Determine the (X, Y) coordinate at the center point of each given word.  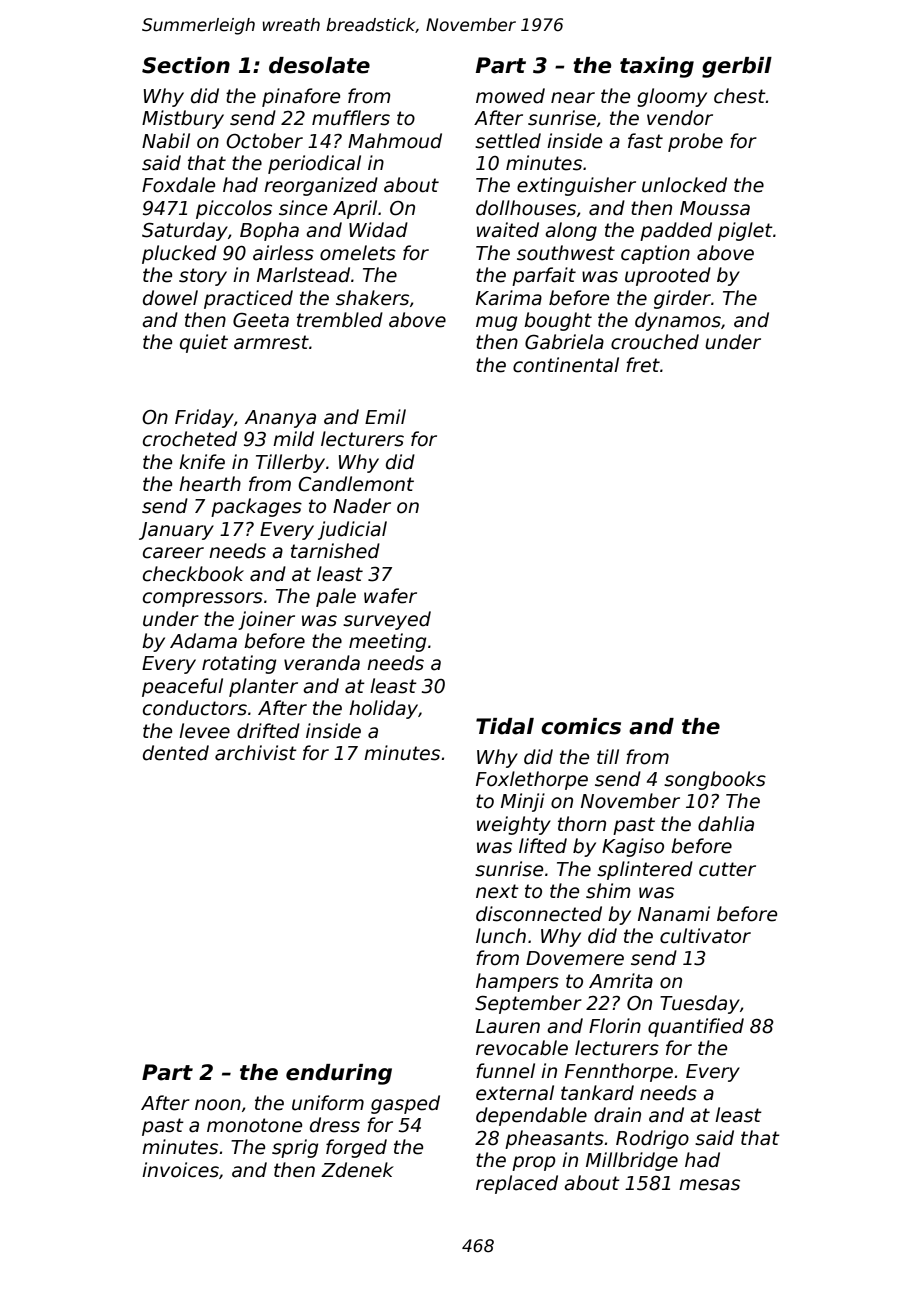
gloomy (672, 97)
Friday (204, 418)
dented (176, 753)
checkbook (193, 574)
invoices (180, 1170)
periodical (314, 164)
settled (508, 141)
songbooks (715, 780)
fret (643, 365)
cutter (727, 869)
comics (581, 726)
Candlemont (356, 484)
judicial (352, 530)
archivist (256, 753)
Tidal (505, 726)
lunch (501, 936)
